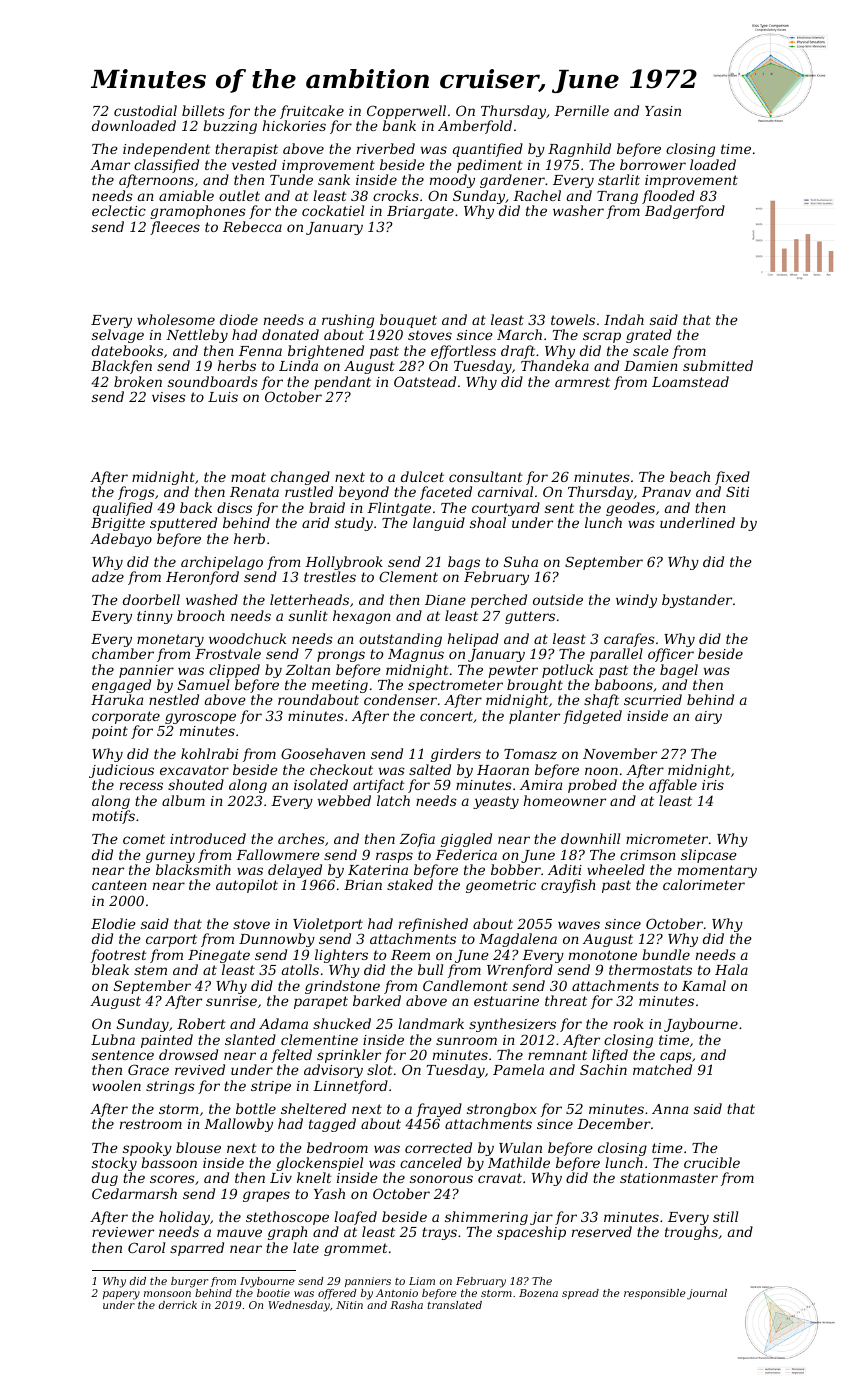 This image has height=1400, width=849. Describe the element at coordinates (536, 687) in the image. I see `brought` at that location.
